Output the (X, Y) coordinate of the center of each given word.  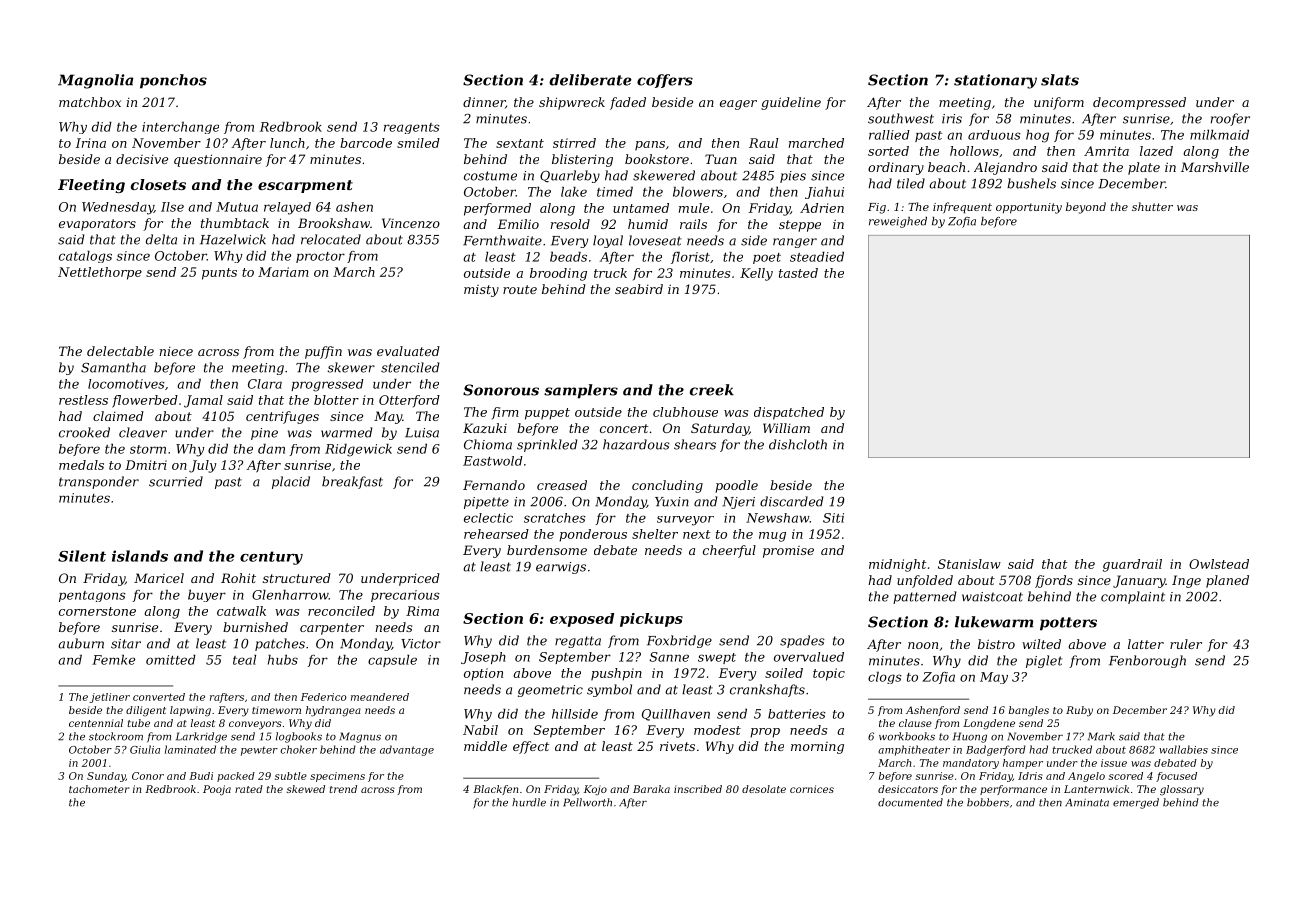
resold (570, 224)
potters (1068, 624)
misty (481, 291)
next (696, 534)
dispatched (789, 413)
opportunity (1029, 208)
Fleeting (91, 186)
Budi (201, 776)
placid (291, 482)
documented (910, 802)
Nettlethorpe (100, 273)
